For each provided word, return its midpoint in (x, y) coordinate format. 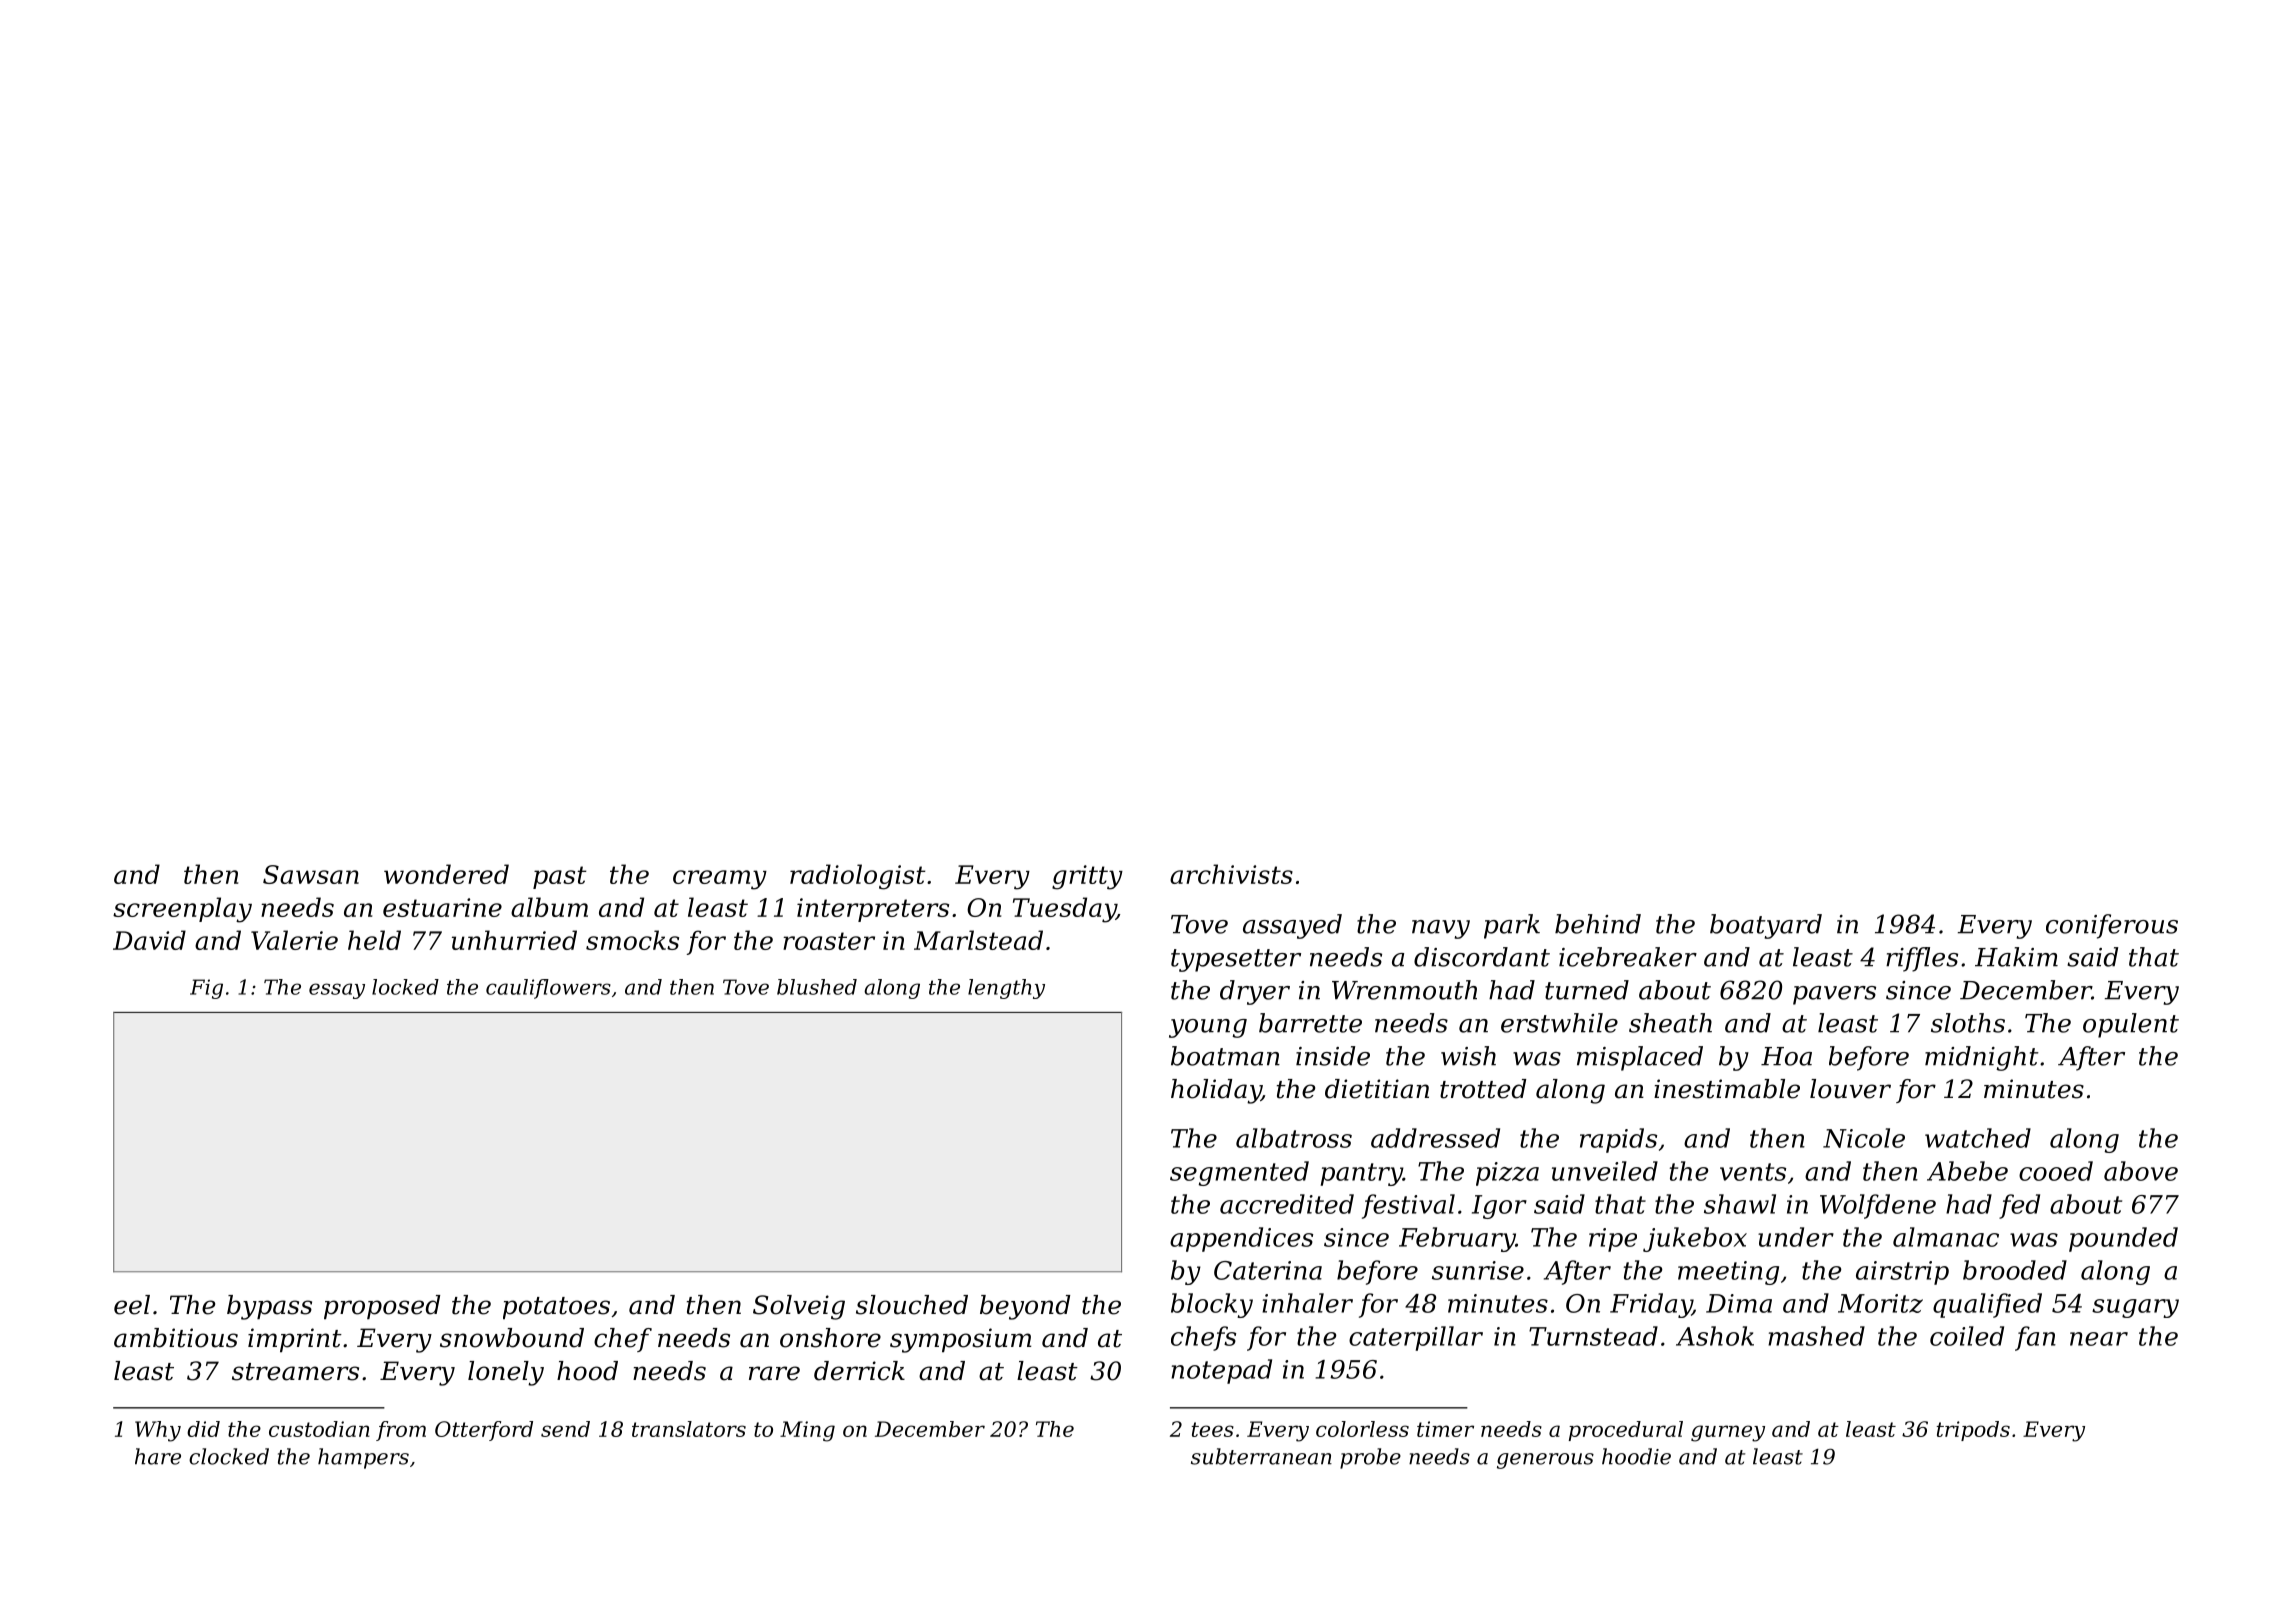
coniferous (2112, 926)
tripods (1973, 1431)
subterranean (1261, 1456)
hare (158, 1456)
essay (337, 991)
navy (1441, 929)
